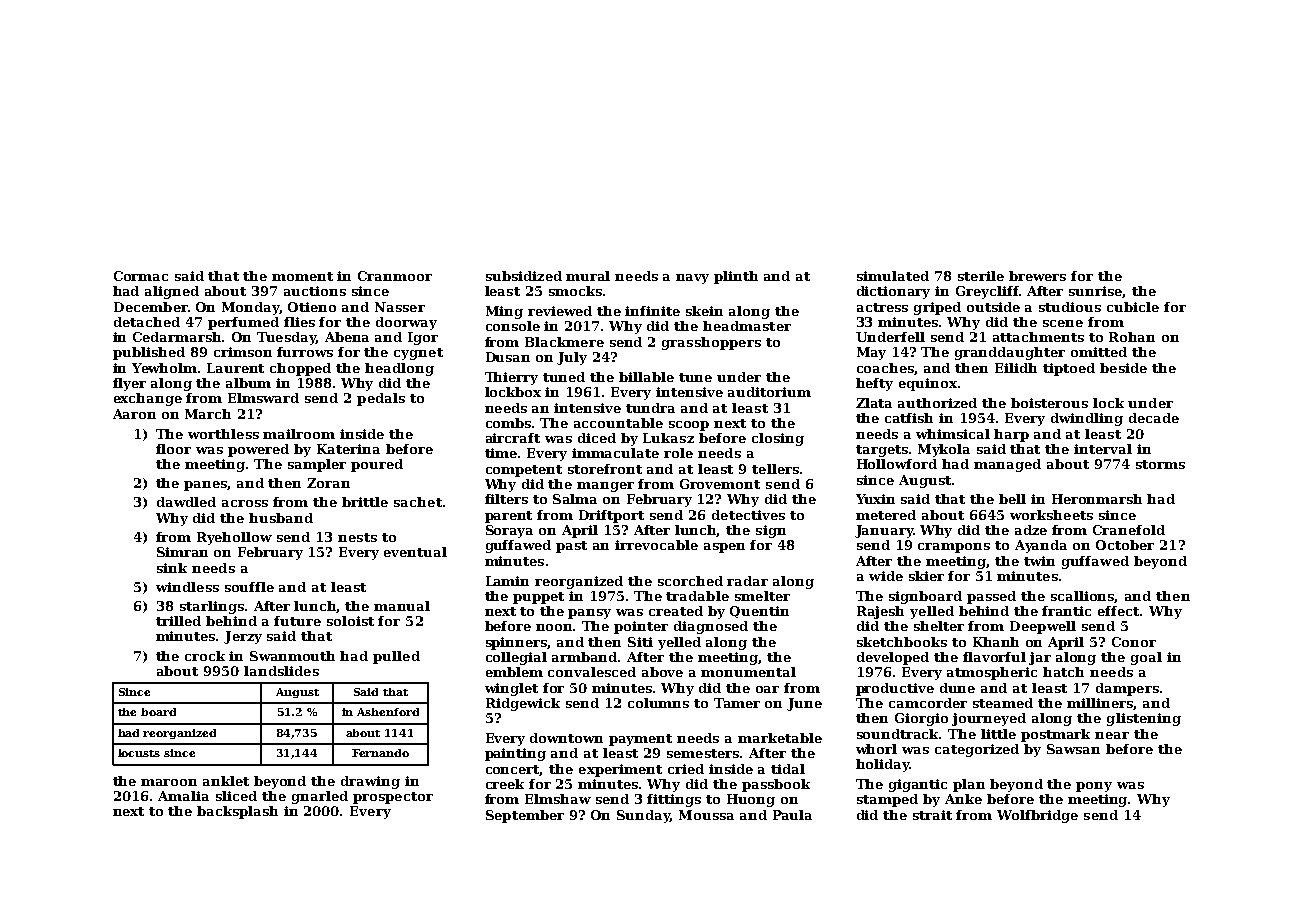 The height and width of the screenshot is (924, 1308). Describe the element at coordinates (243, 637) in the screenshot. I see `Jerzy` at that location.
